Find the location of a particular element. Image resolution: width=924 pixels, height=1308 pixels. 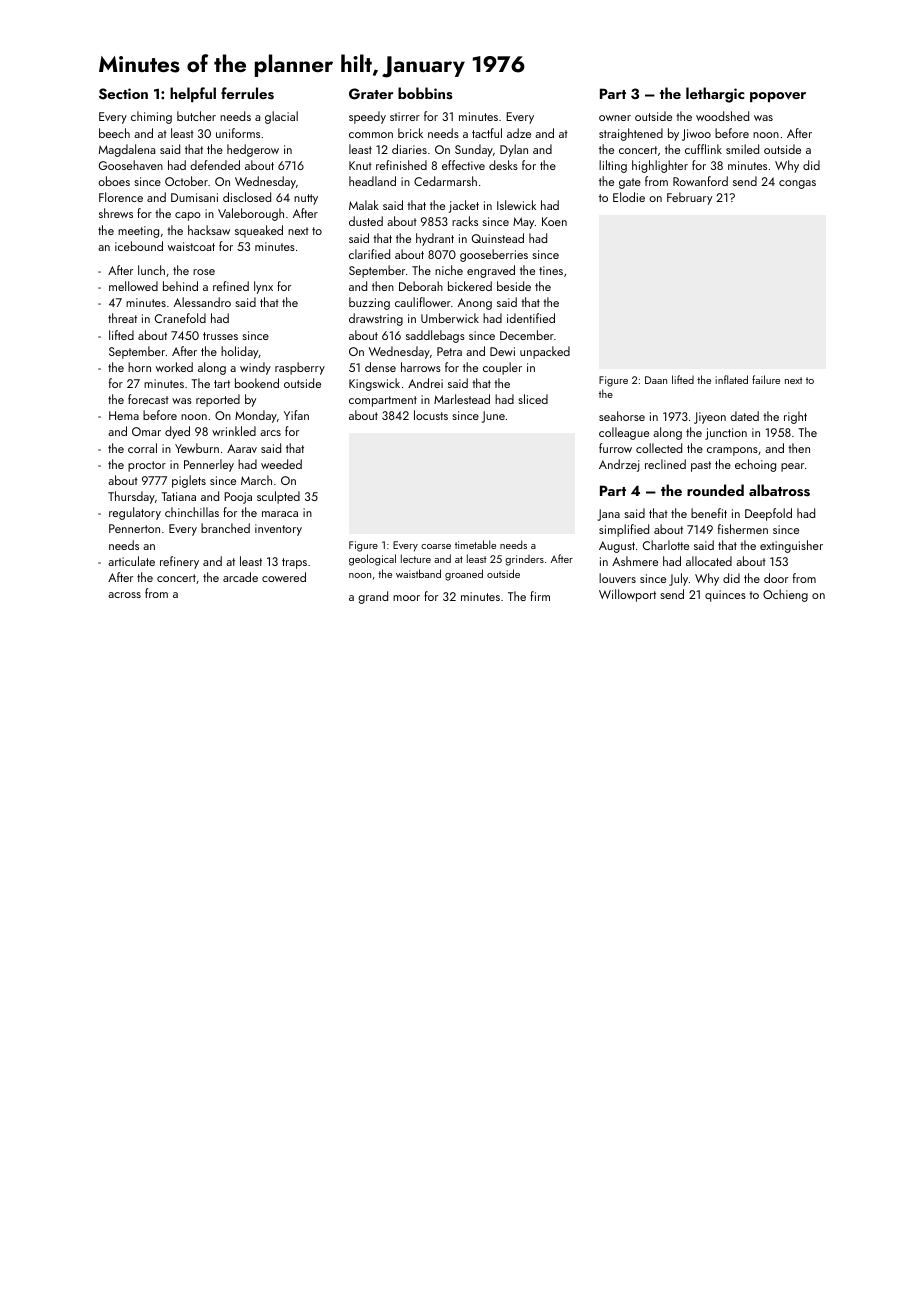

Magdalena is located at coordinates (127, 150).
